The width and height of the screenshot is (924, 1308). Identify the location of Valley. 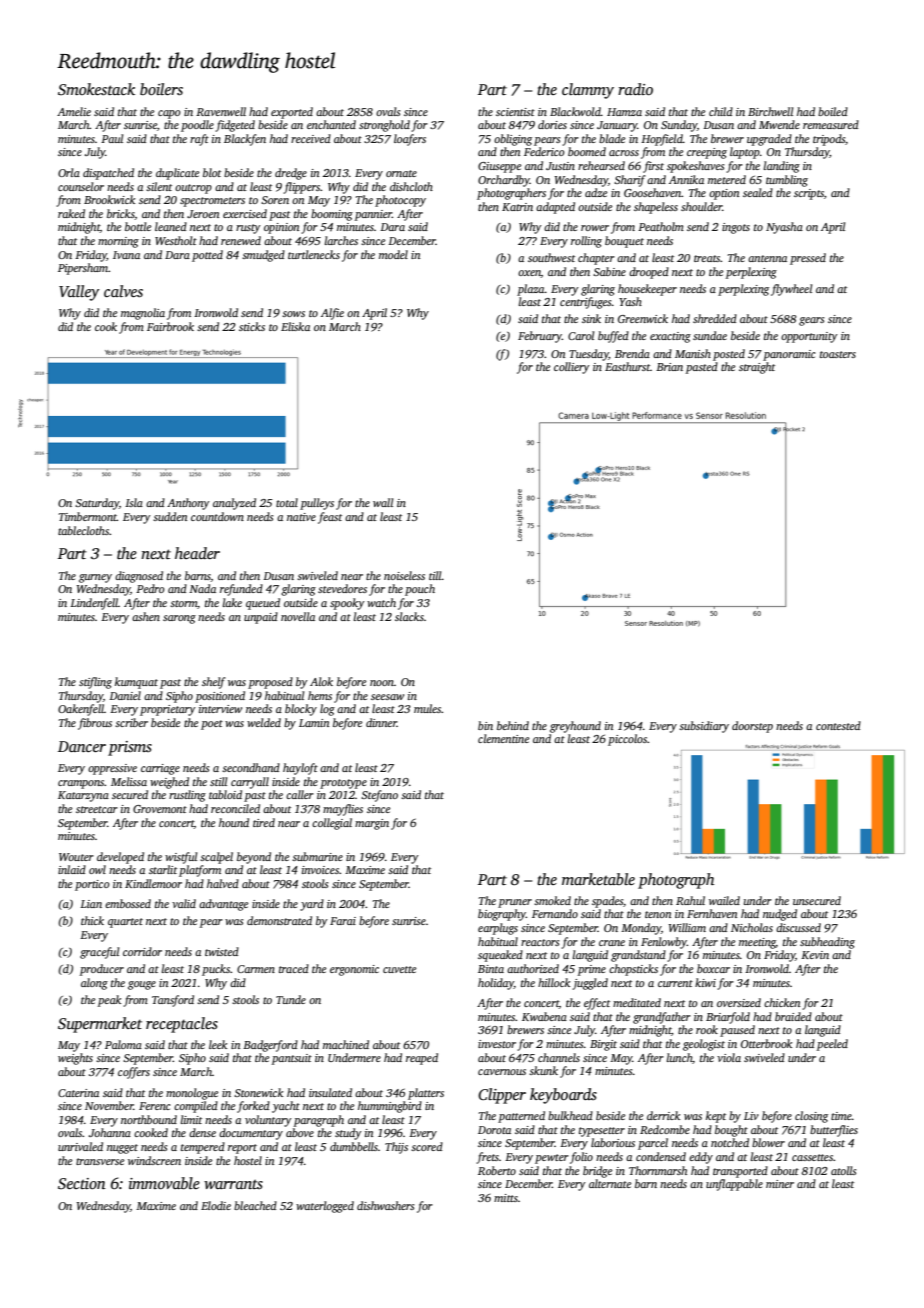
(79, 293).
